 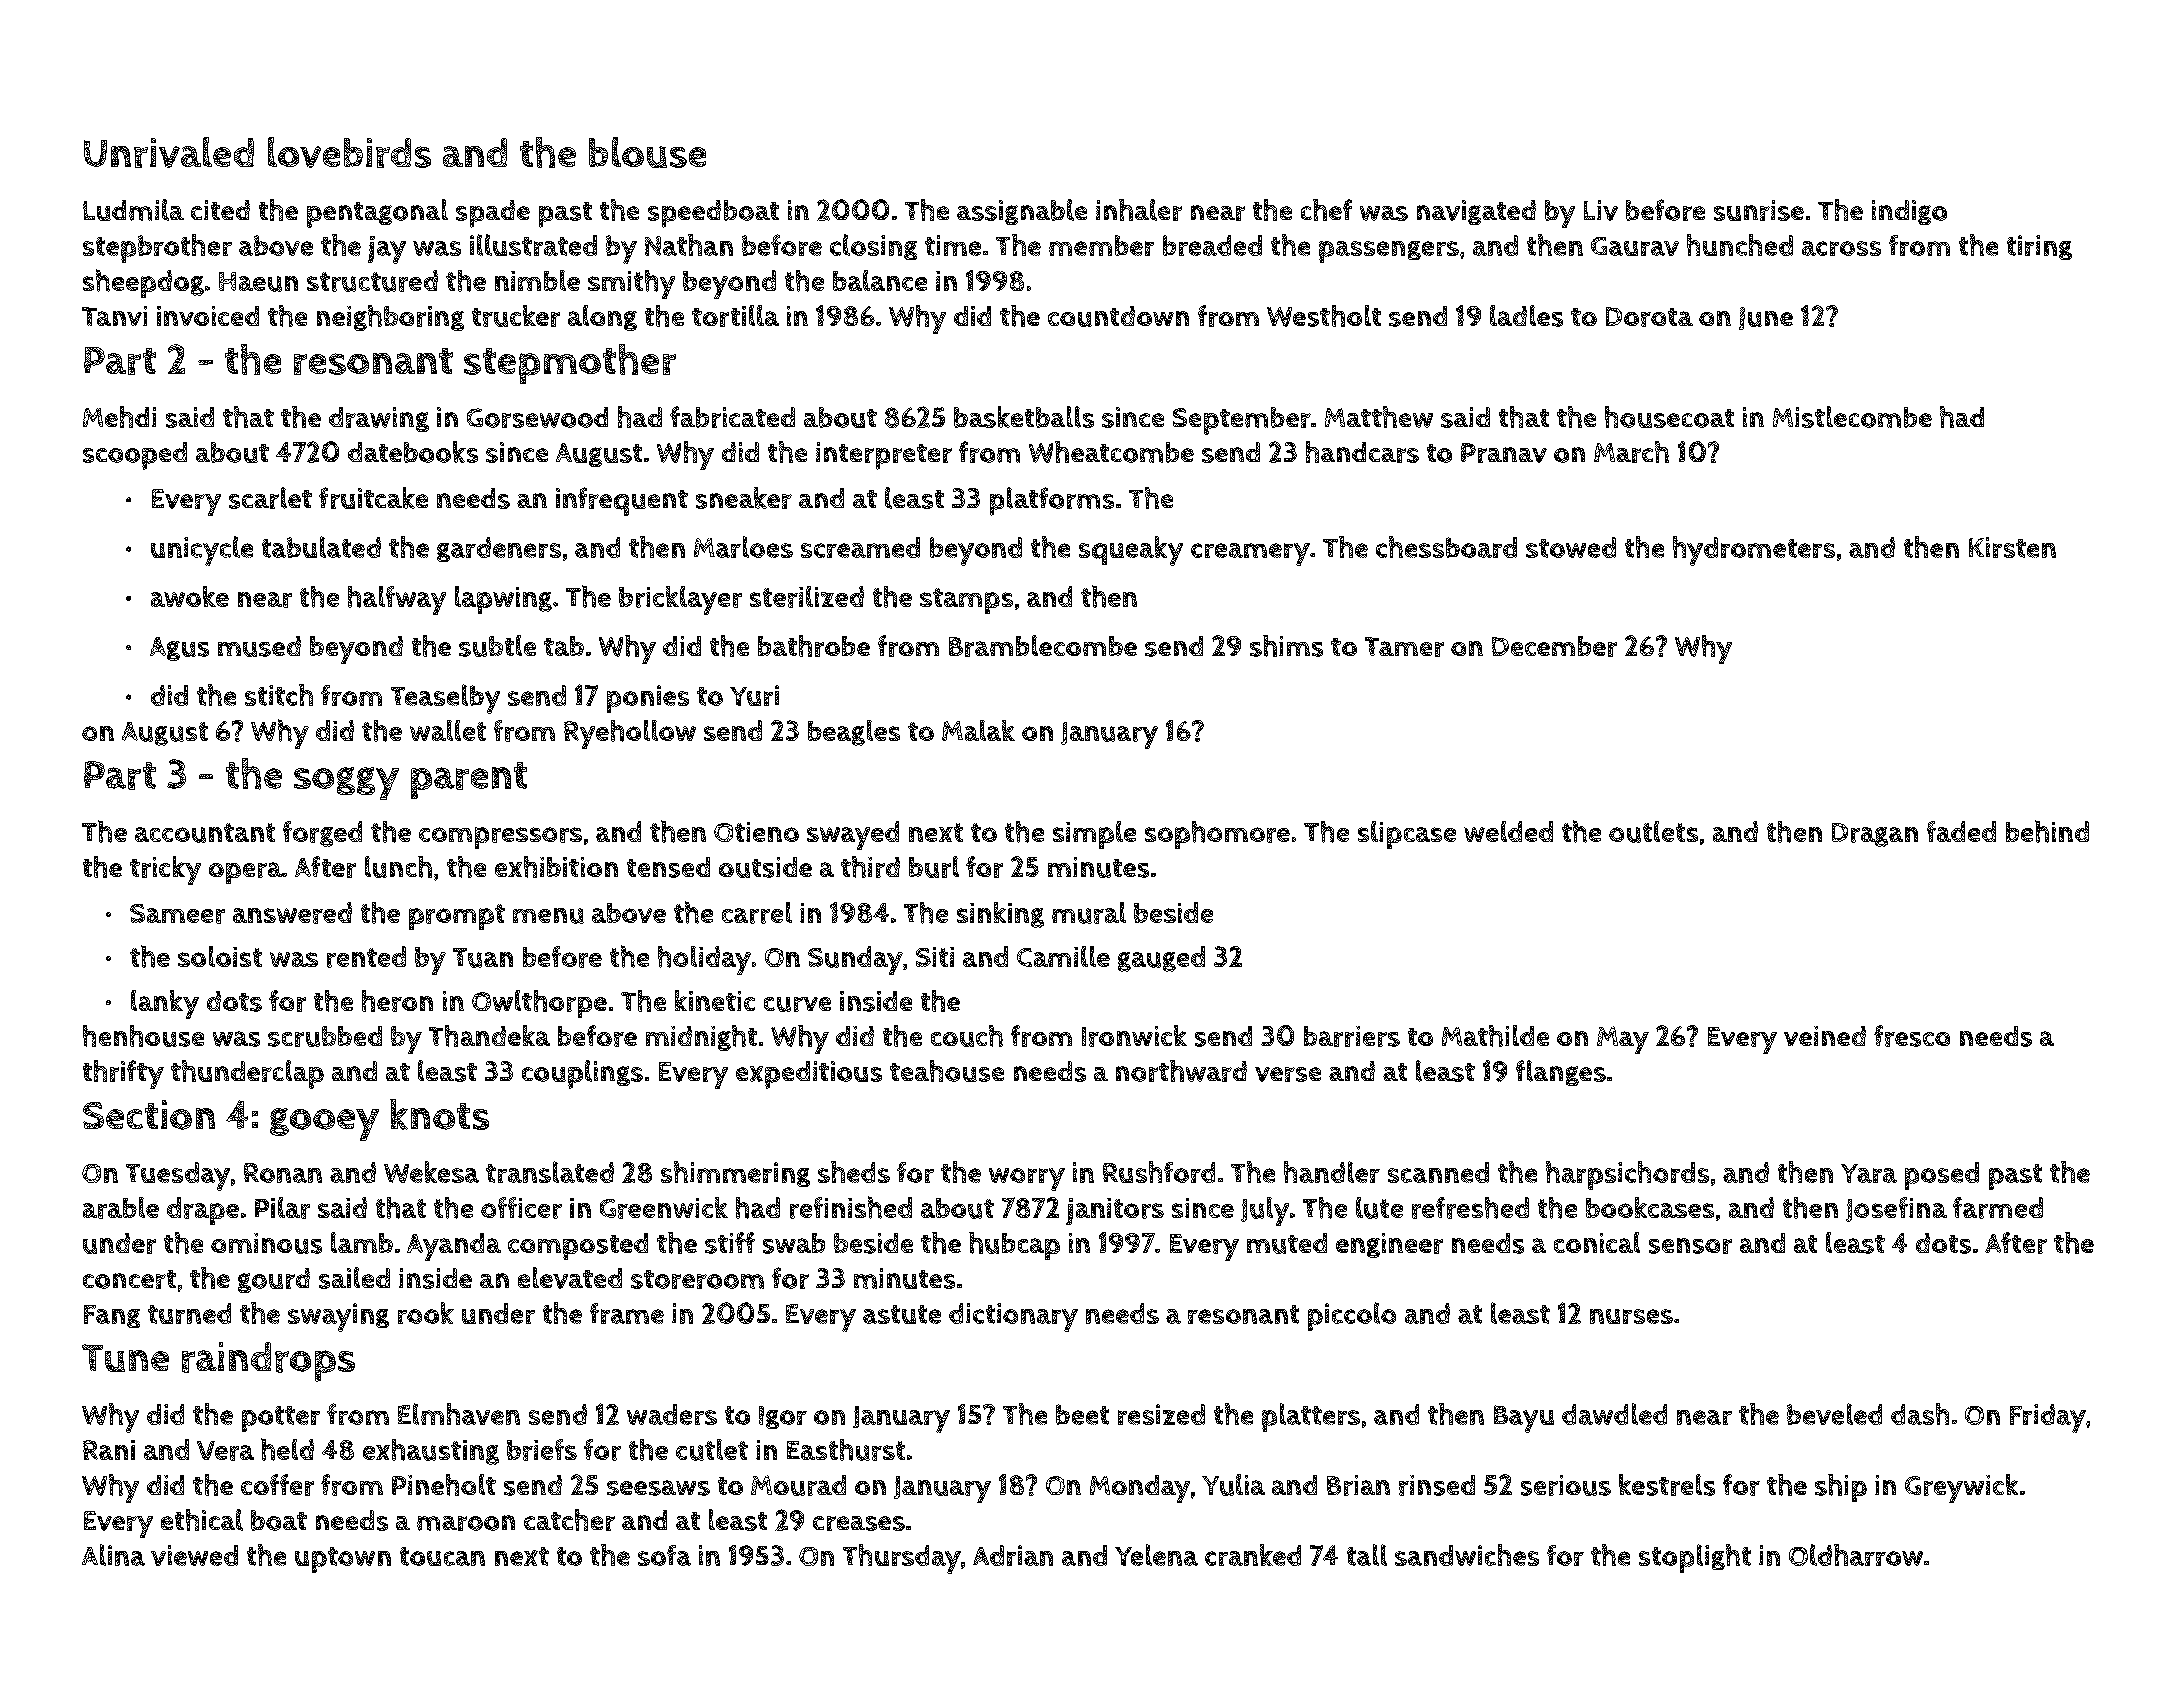 I want to click on Yulia, so click(x=1233, y=1485).
